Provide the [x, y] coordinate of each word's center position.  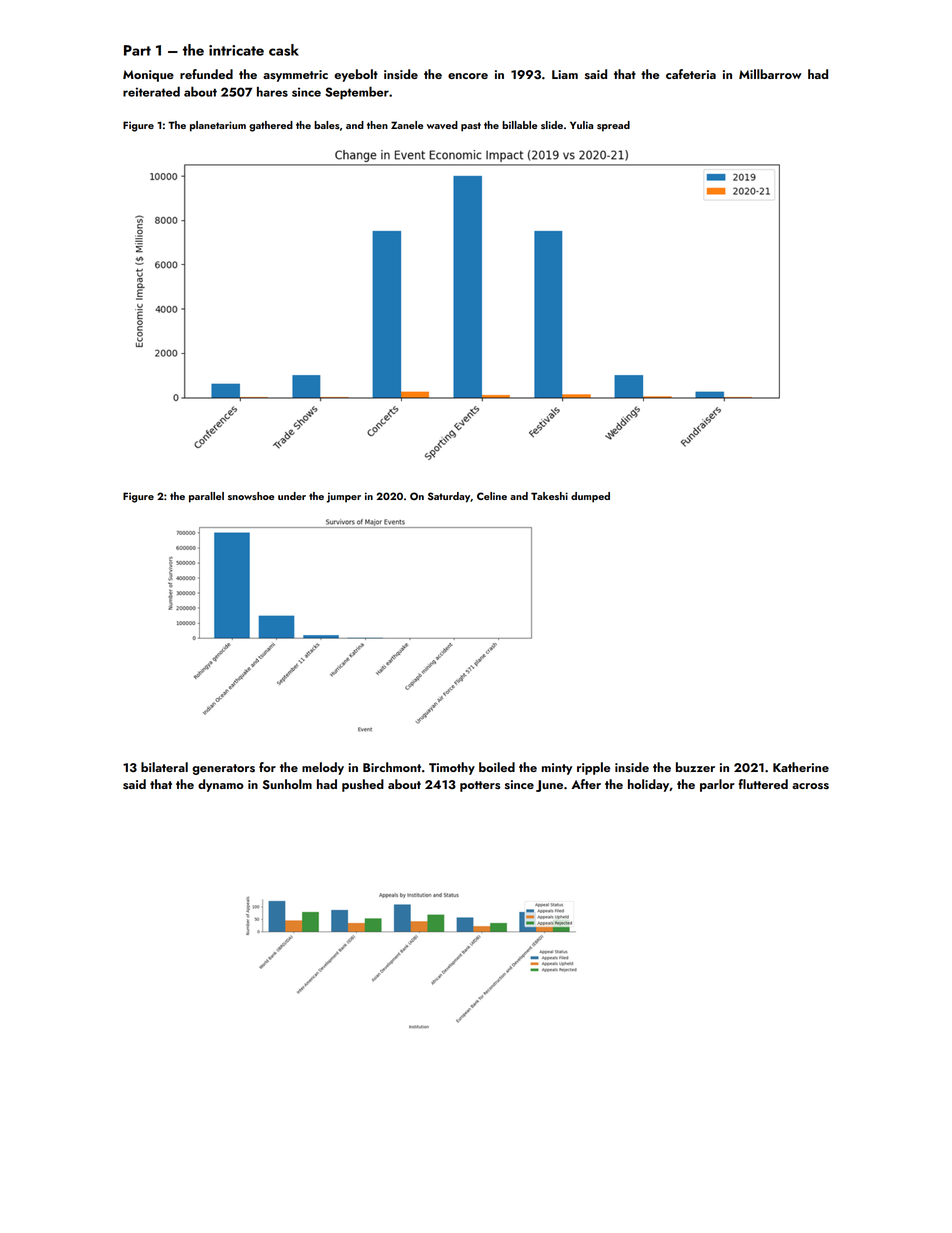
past [471, 127]
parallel [206, 497]
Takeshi [549, 496]
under [292, 496]
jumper [343, 497]
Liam [565, 74]
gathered [271, 126]
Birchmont [392, 767]
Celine [492, 496]
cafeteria [691, 74]
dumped [590, 497]
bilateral [164, 767]
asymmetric [295, 76]
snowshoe [251, 496]
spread [613, 126]
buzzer [695, 767]
